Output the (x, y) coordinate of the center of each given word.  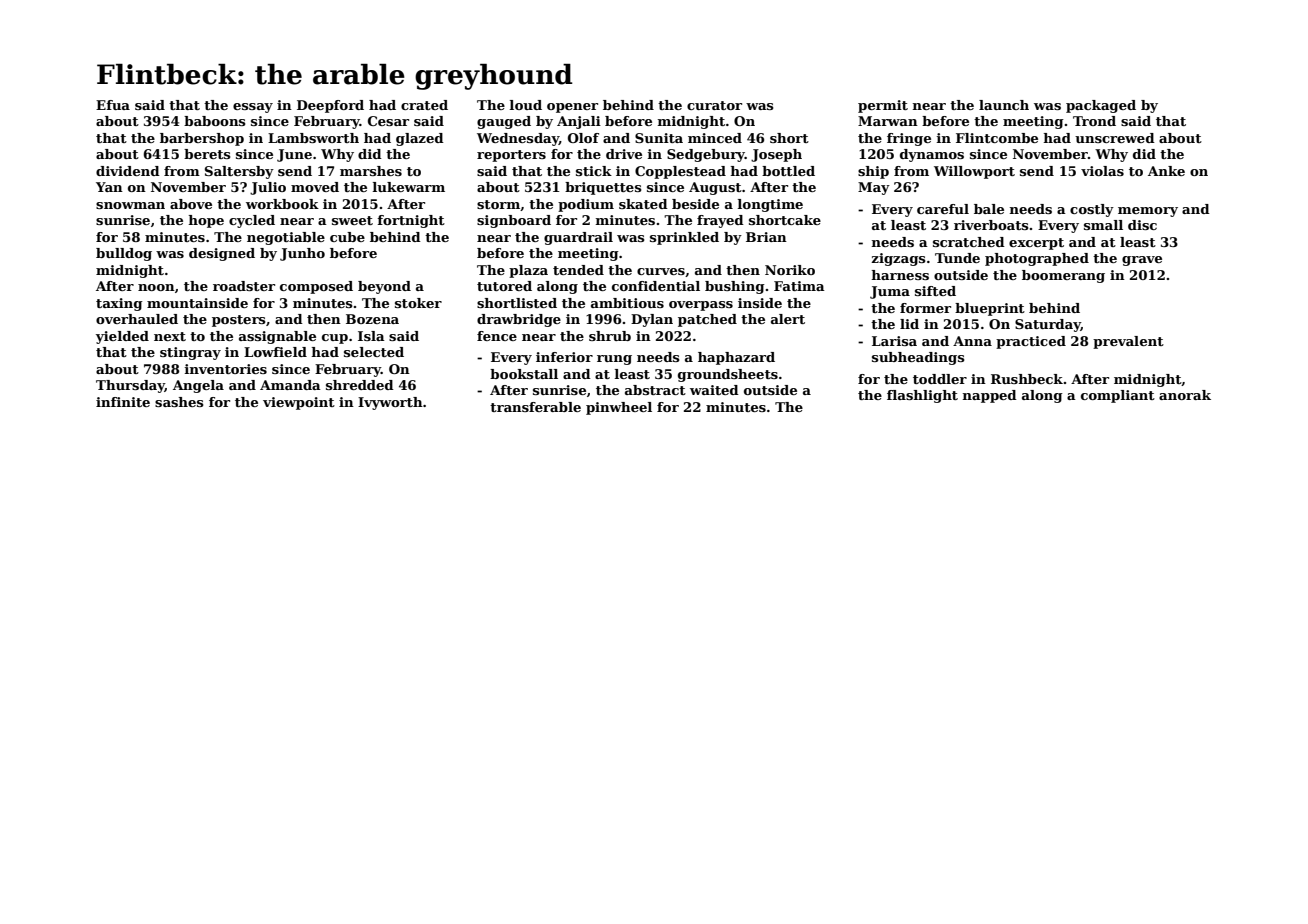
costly (1092, 210)
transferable (535, 407)
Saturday (1048, 325)
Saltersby (239, 172)
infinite (123, 402)
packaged (1101, 106)
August (715, 188)
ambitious (627, 303)
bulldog (124, 254)
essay (253, 108)
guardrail (578, 238)
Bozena (372, 319)
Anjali (579, 122)
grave (1142, 261)
